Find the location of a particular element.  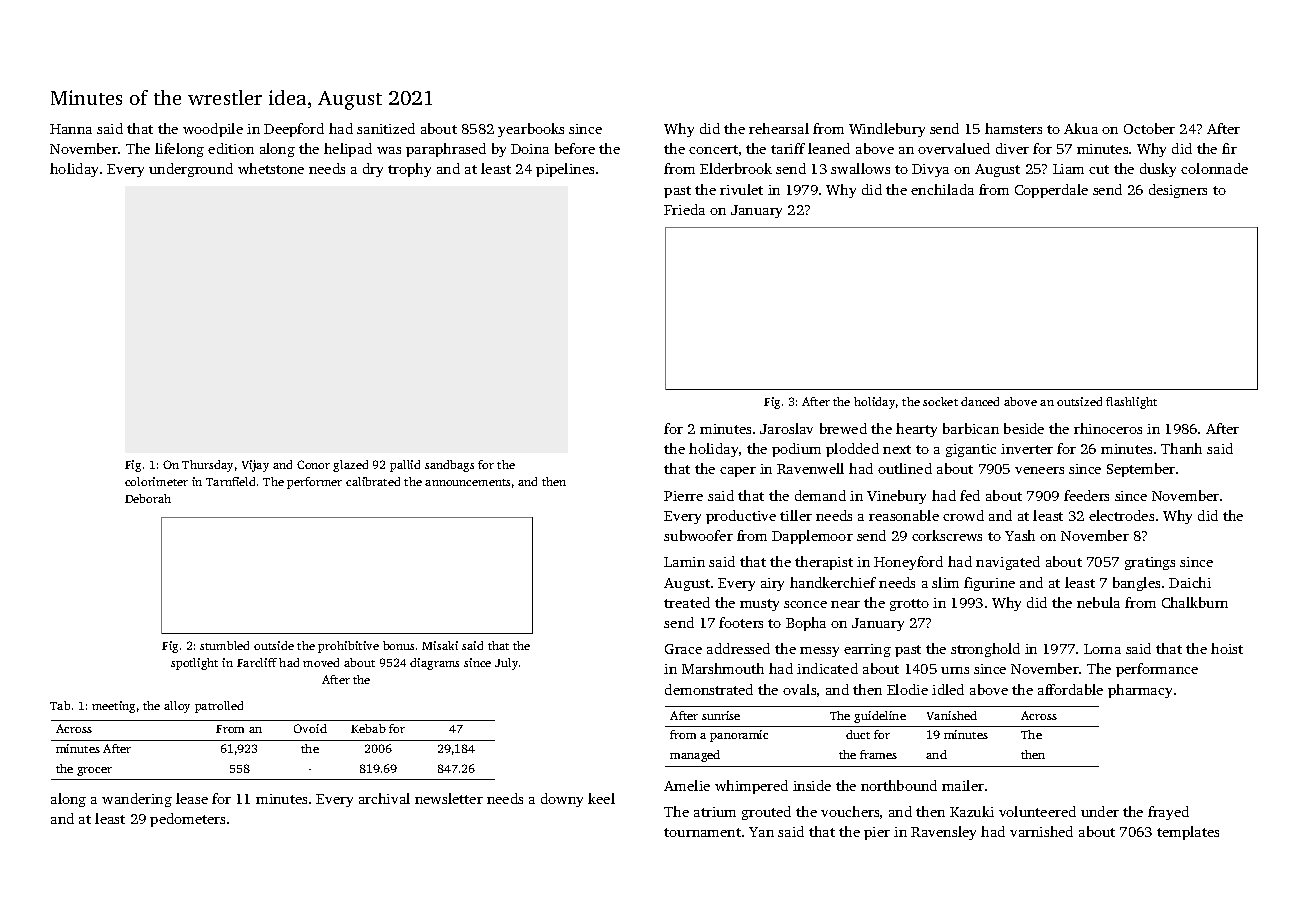

whetstone is located at coordinates (271, 168).
